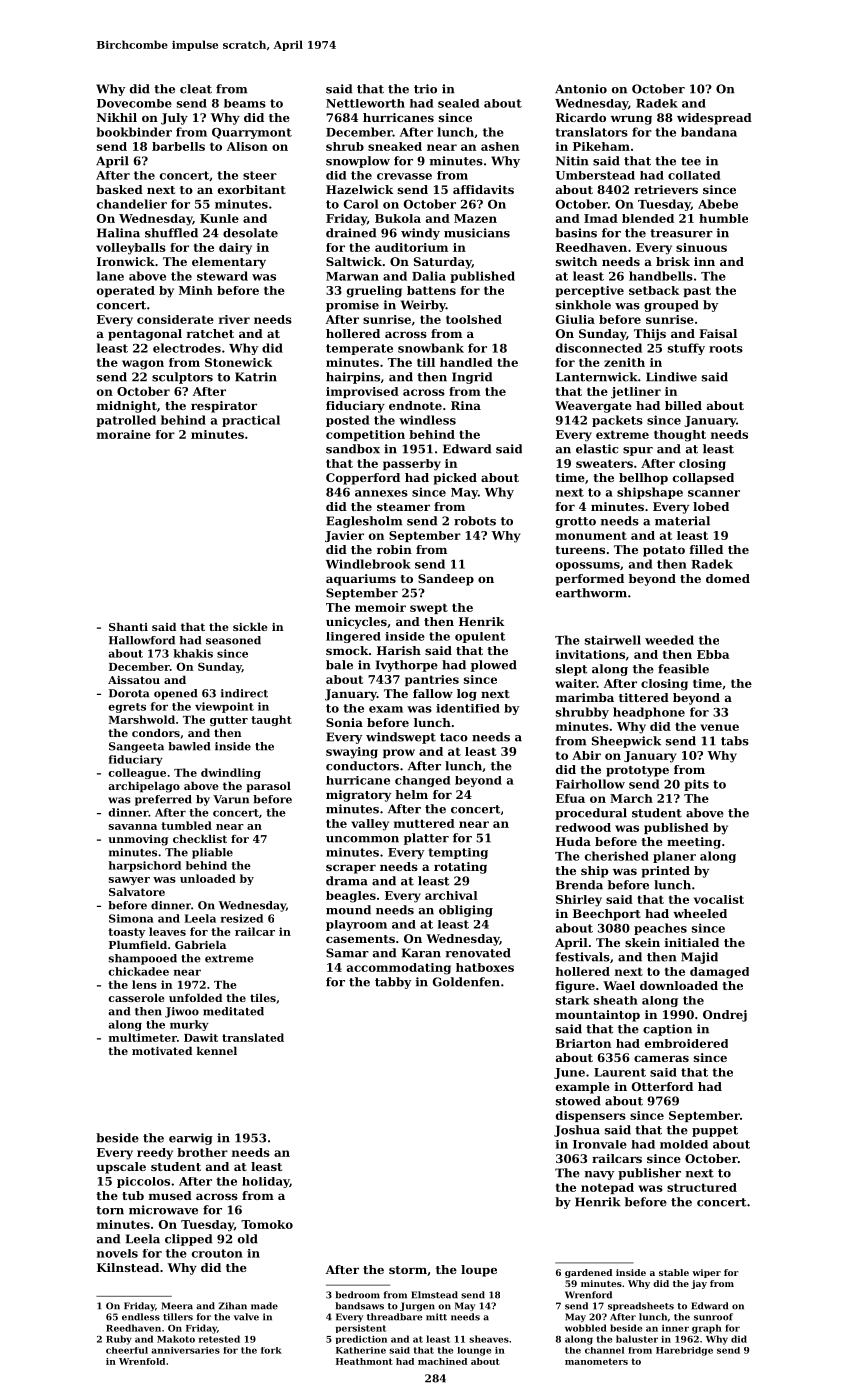  What do you see at coordinates (579, 885) in the document?
I see `Brenda` at bounding box center [579, 885].
